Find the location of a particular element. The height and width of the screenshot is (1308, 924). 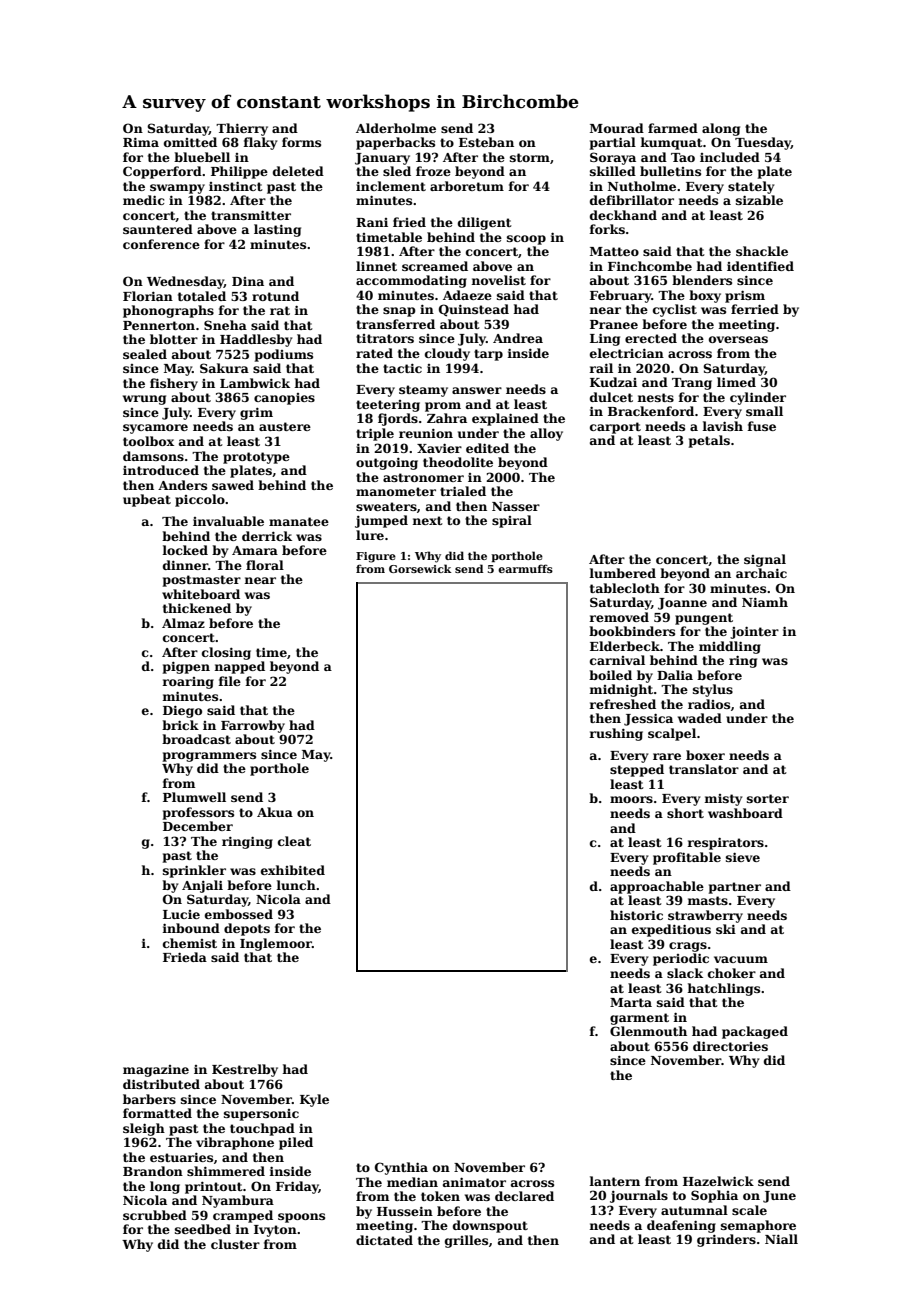

Ivyton is located at coordinates (275, 1231).
